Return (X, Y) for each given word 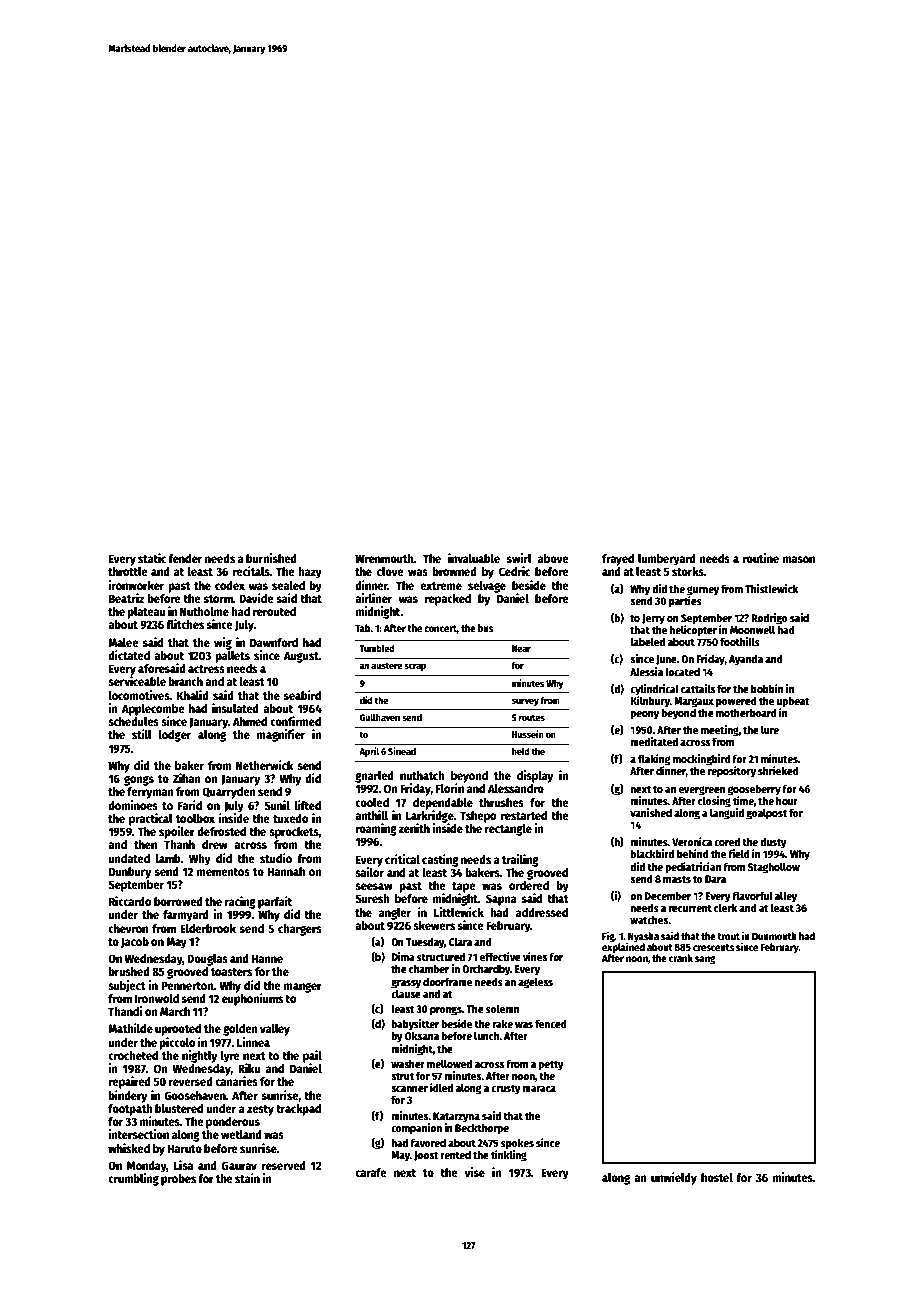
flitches (185, 624)
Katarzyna (456, 1117)
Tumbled (377, 648)
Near (521, 648)
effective (500, 956)
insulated (235, 708)
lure (770, 729)
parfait (275, 902)
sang (705, 960)
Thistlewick (771, 588)
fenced (551, 1023)
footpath (130, 1110)
